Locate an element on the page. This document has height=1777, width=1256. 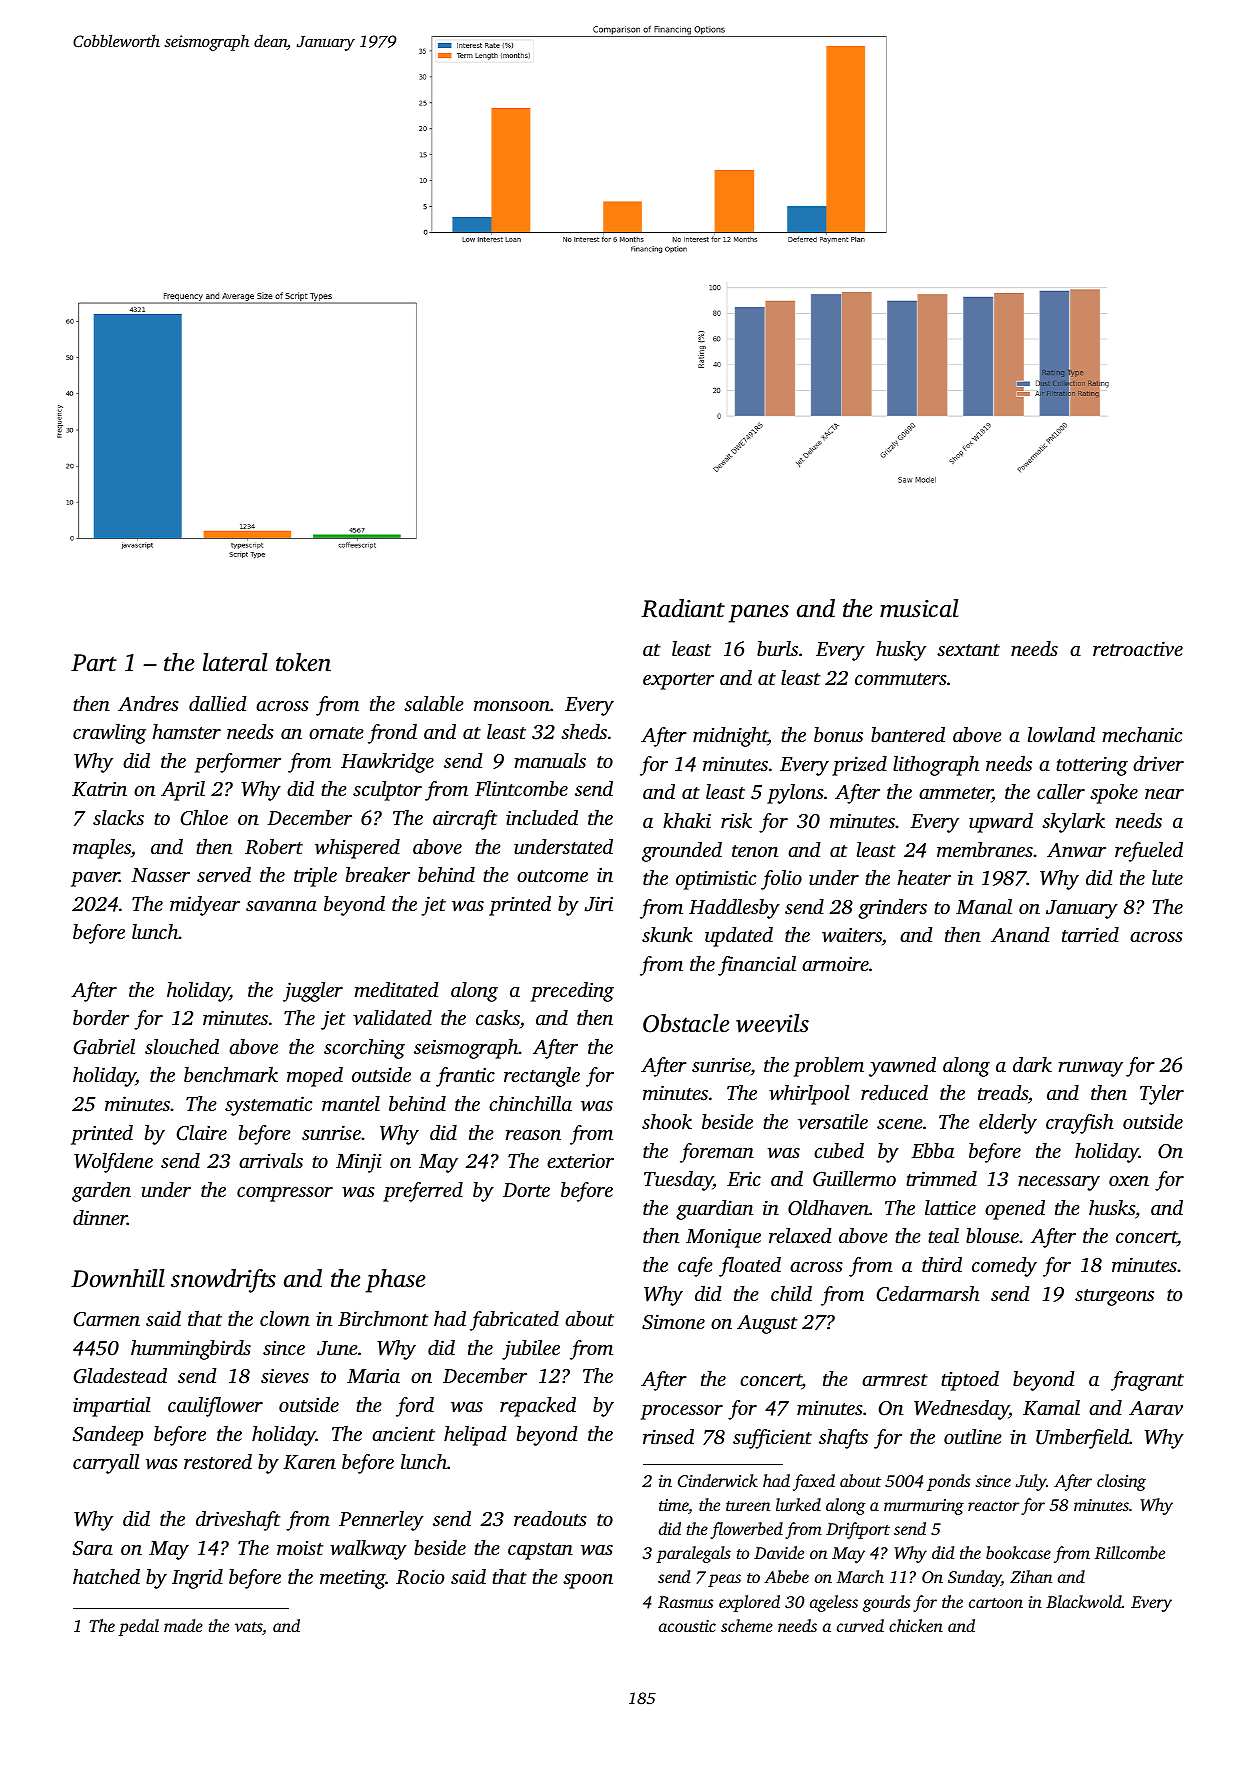
rinsed is located at coordinates (668, 1436).
